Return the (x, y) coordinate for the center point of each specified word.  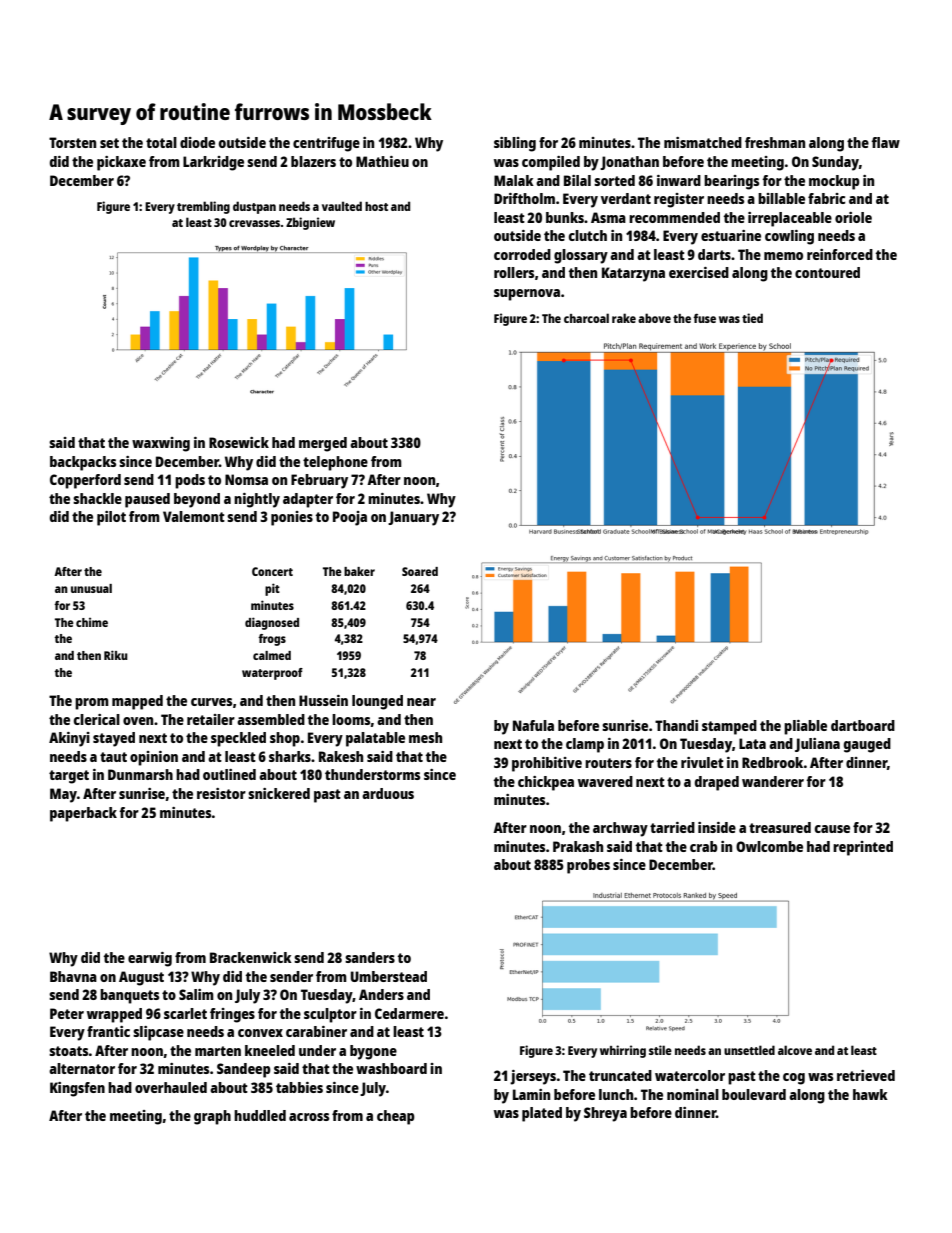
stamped (729, 727)
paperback (83, 814)
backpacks (83, 463)
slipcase (158, 1033)
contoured (827, 272)
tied (752, 318)
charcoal (586, 318)
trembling (203, 207)
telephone (335, 463)
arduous (388, 793)
